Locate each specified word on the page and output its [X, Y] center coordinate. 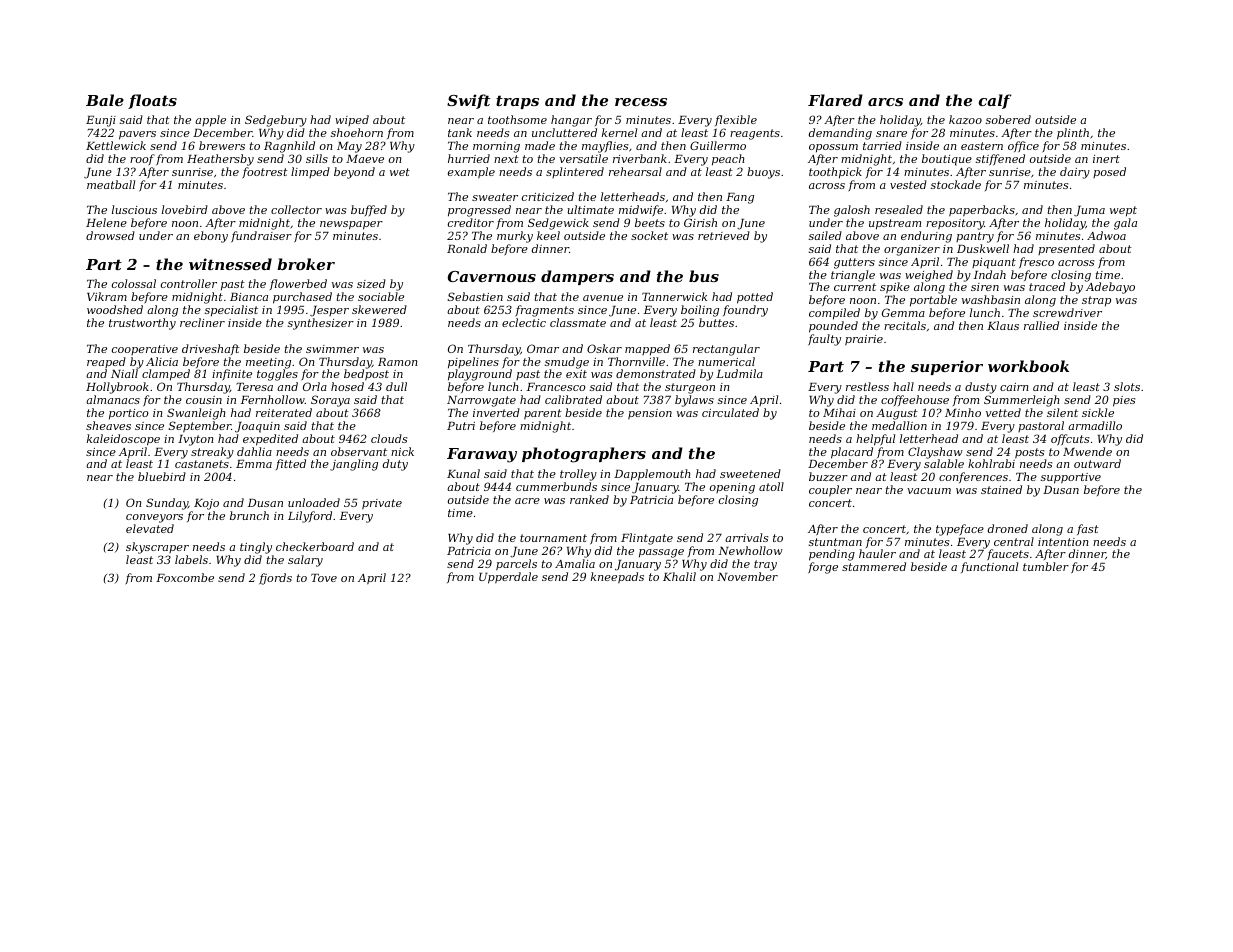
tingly [256, 548]
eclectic [524, 322]
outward [1097, 463]
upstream [895, 224]
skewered [379, 309]
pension [650, 414]
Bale [105, 100]
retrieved [724, 235]
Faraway [482, 455]
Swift [468, 101]
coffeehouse [915, 400]
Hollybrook [117, 388]
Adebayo [1110, 288]
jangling [354, 465]
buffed [369, 210]
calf [995, 101]
